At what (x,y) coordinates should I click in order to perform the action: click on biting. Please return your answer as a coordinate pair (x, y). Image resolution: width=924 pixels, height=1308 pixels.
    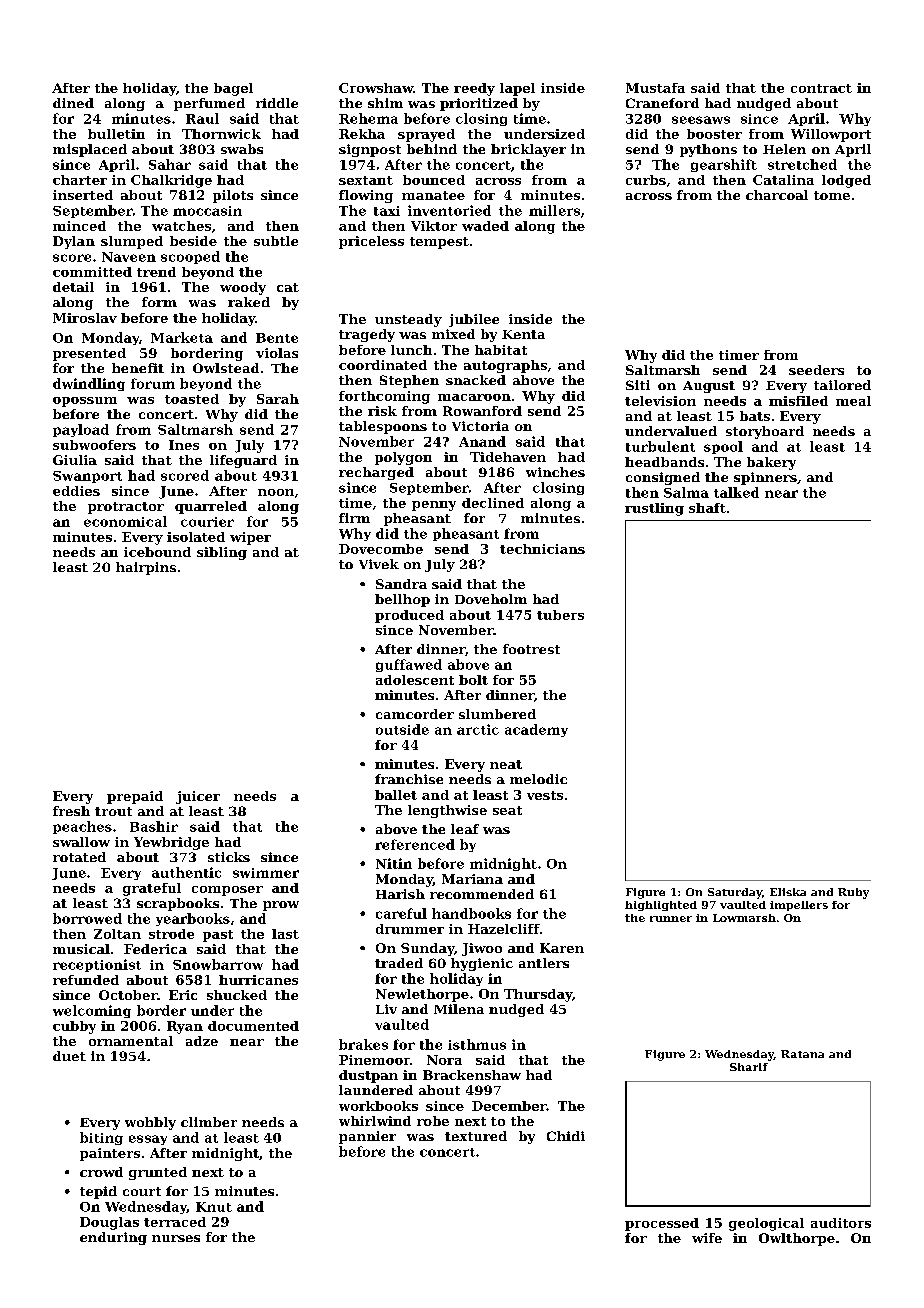
    Looking at the image, I should click on (101, 1138).
